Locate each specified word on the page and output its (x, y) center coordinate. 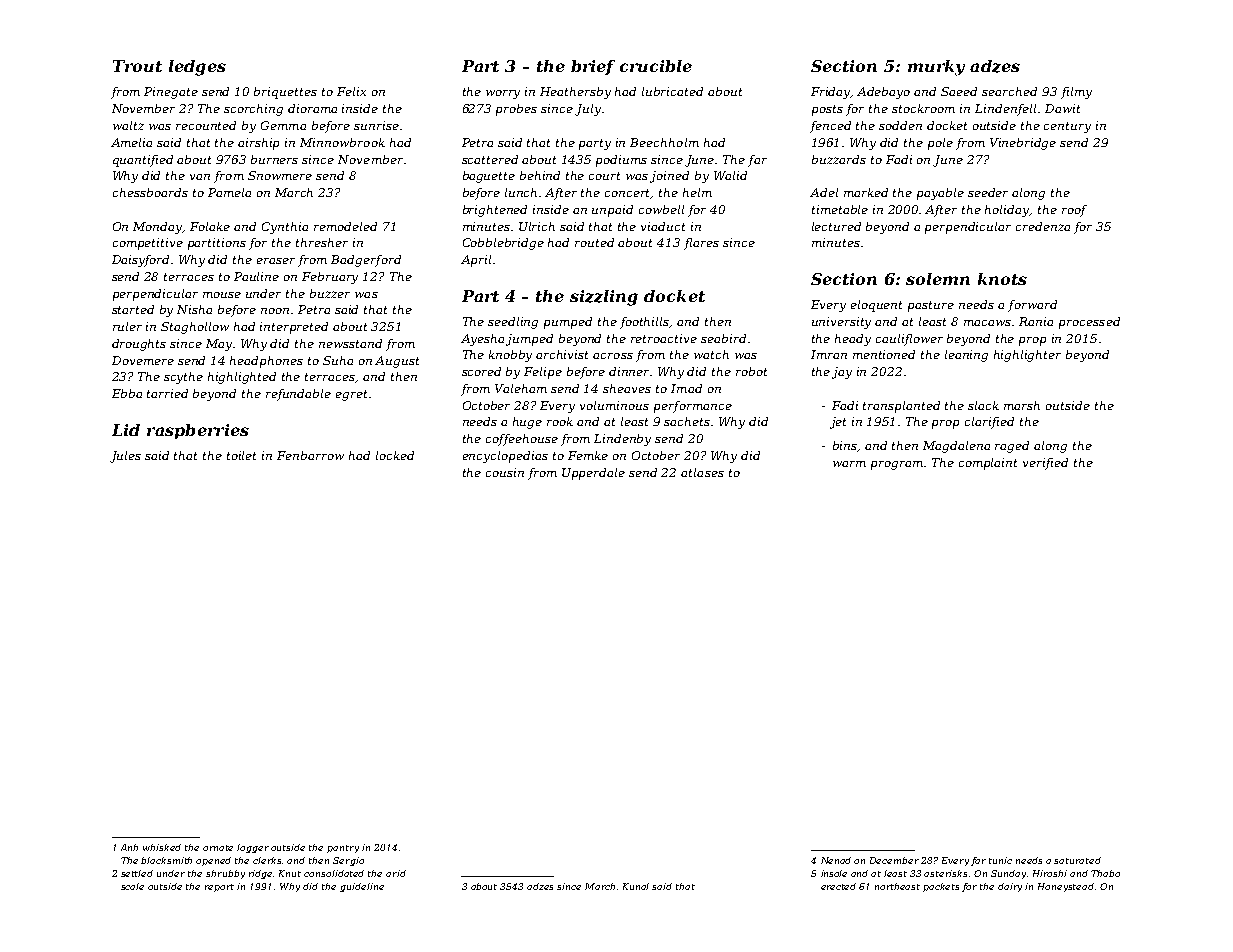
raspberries (198, 431)
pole (940, 144)
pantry (343, 849)
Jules (125, 457)
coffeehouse (522, 440)
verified (1045, 464)
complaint (988, 464)
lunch (521, 192)
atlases (702, 472)
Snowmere (280, 175)
